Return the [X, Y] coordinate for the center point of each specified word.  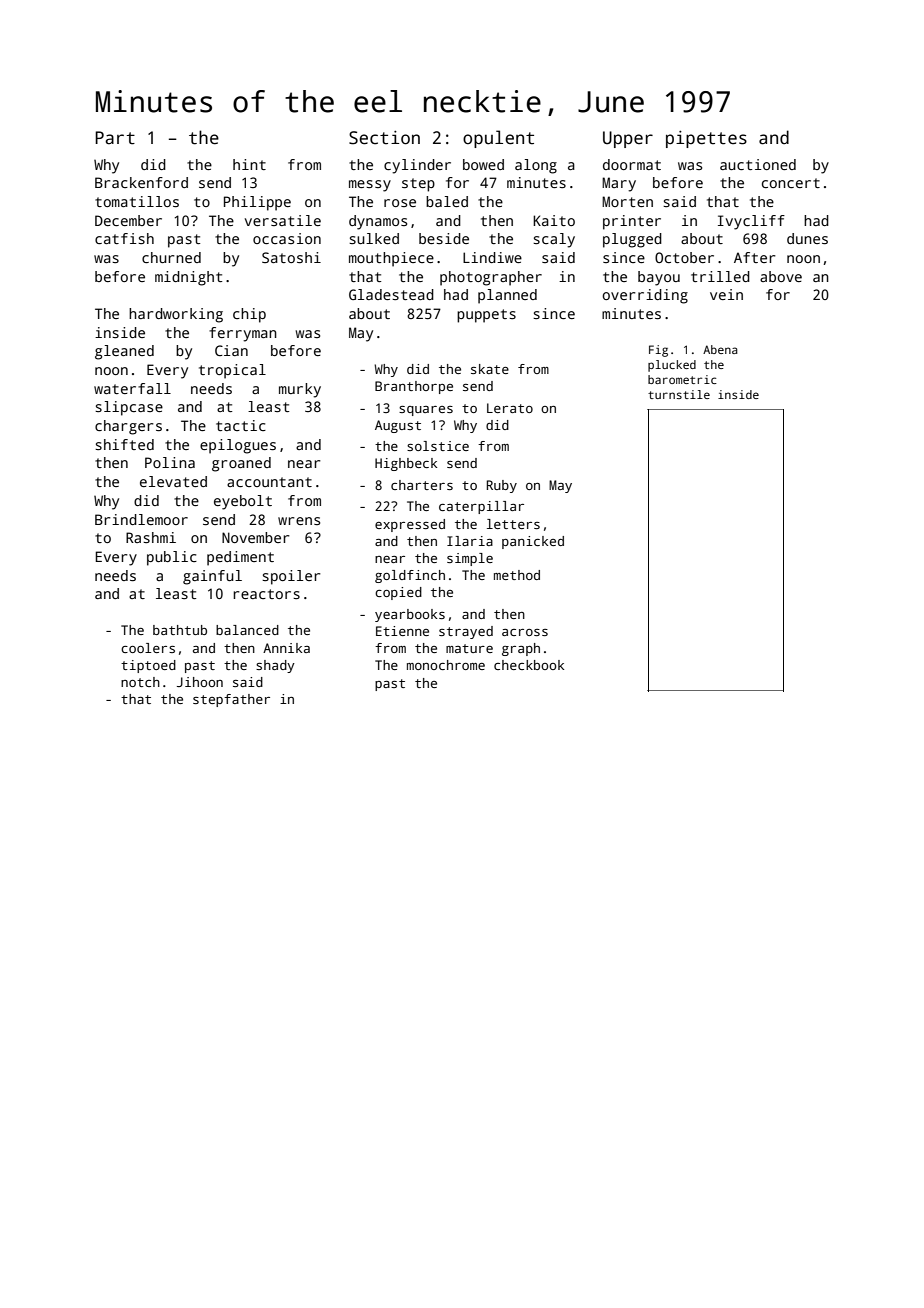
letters [513, 524]
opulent [498, 139]
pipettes [706, 139]
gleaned [124, 352]
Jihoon [200, 682]
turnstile [679, 394]
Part [115, 138]
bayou [659, 278]
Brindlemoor [141, 519]
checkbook [529, 665]
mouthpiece [391, 259]
